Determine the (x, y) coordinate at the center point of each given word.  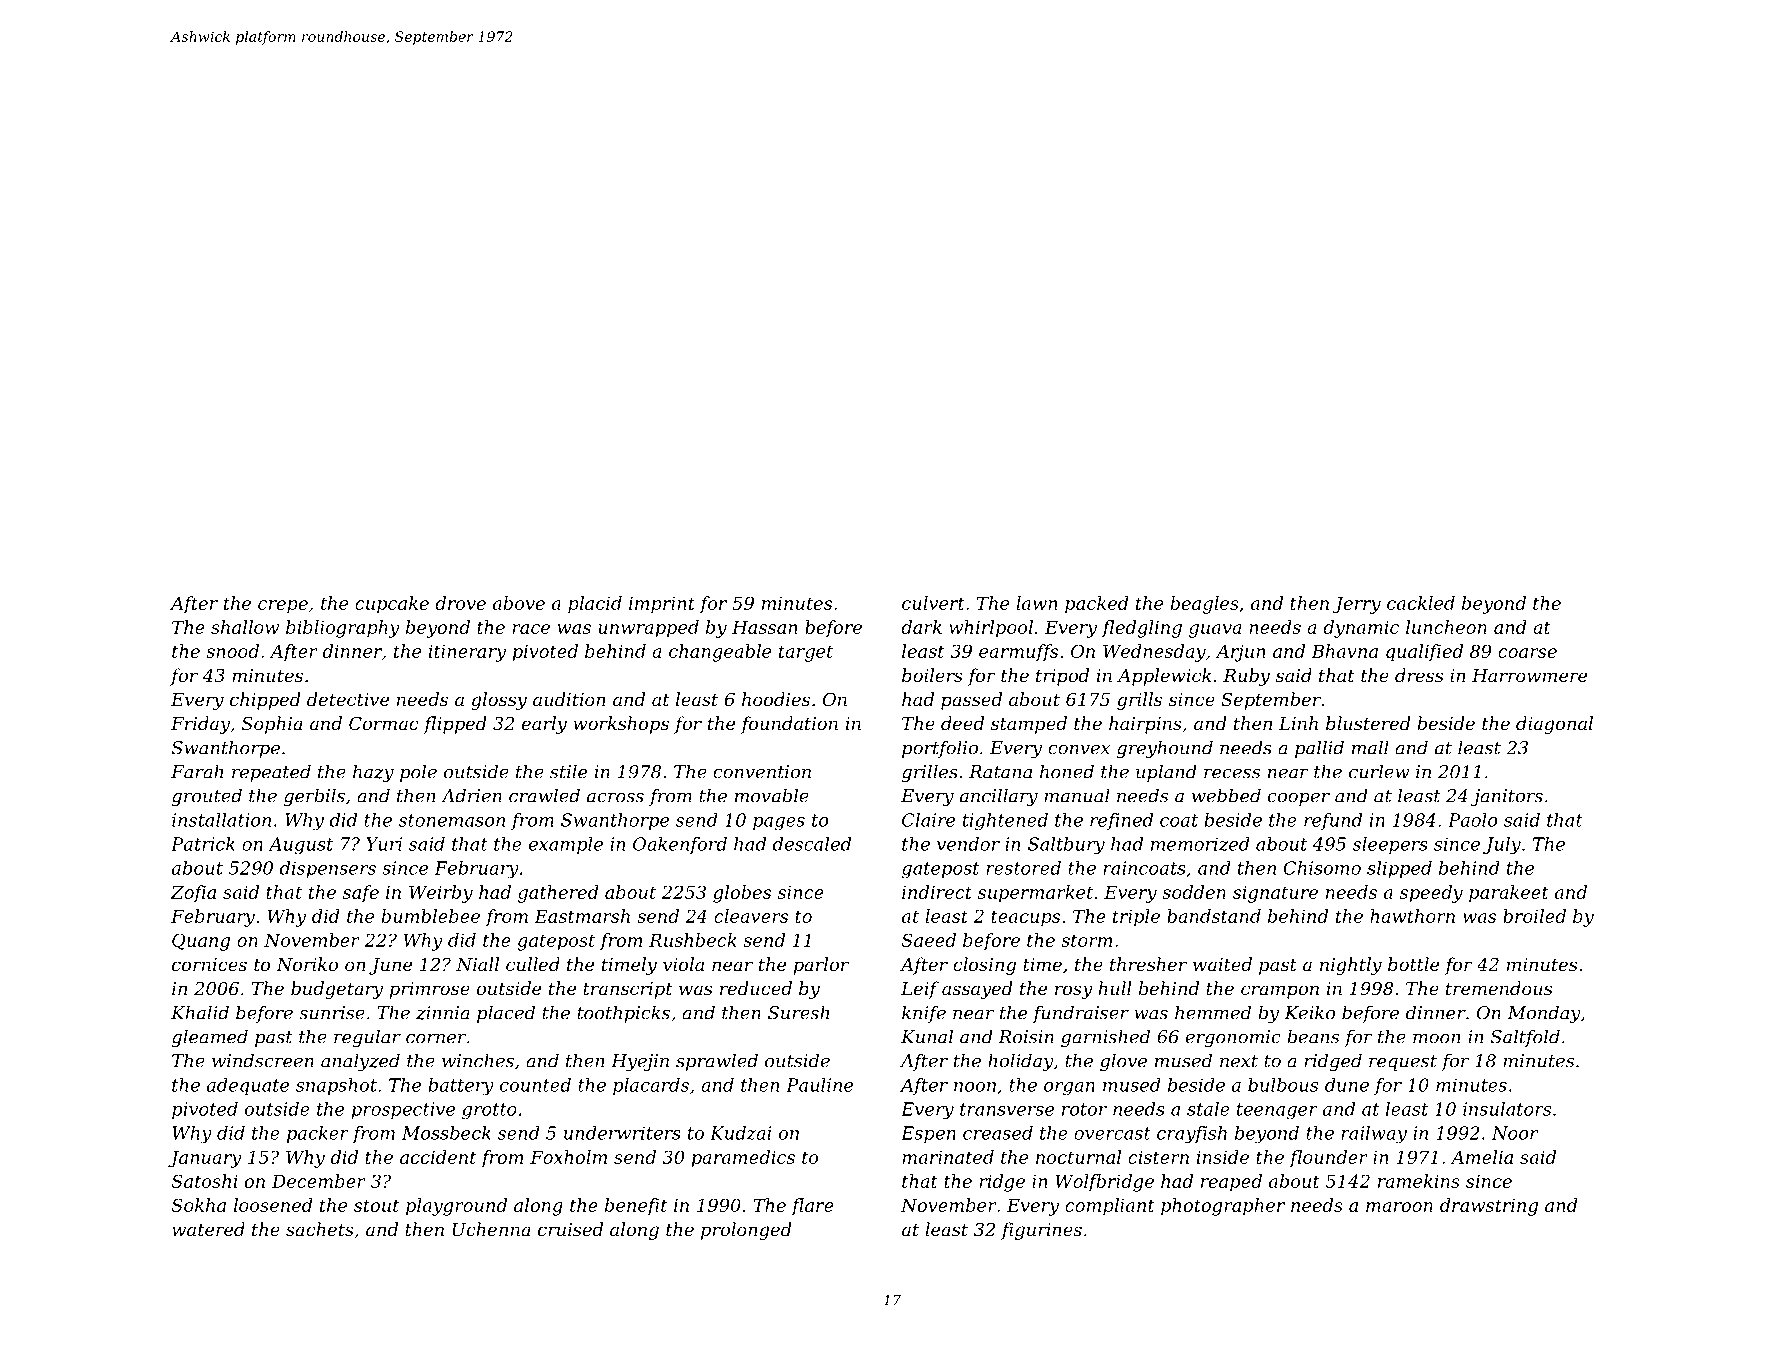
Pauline (819, 1085)
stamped (1029, 725)
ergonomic (1233, 1038)
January (205, 1159)
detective (348, 699)
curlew (1379, 771)
